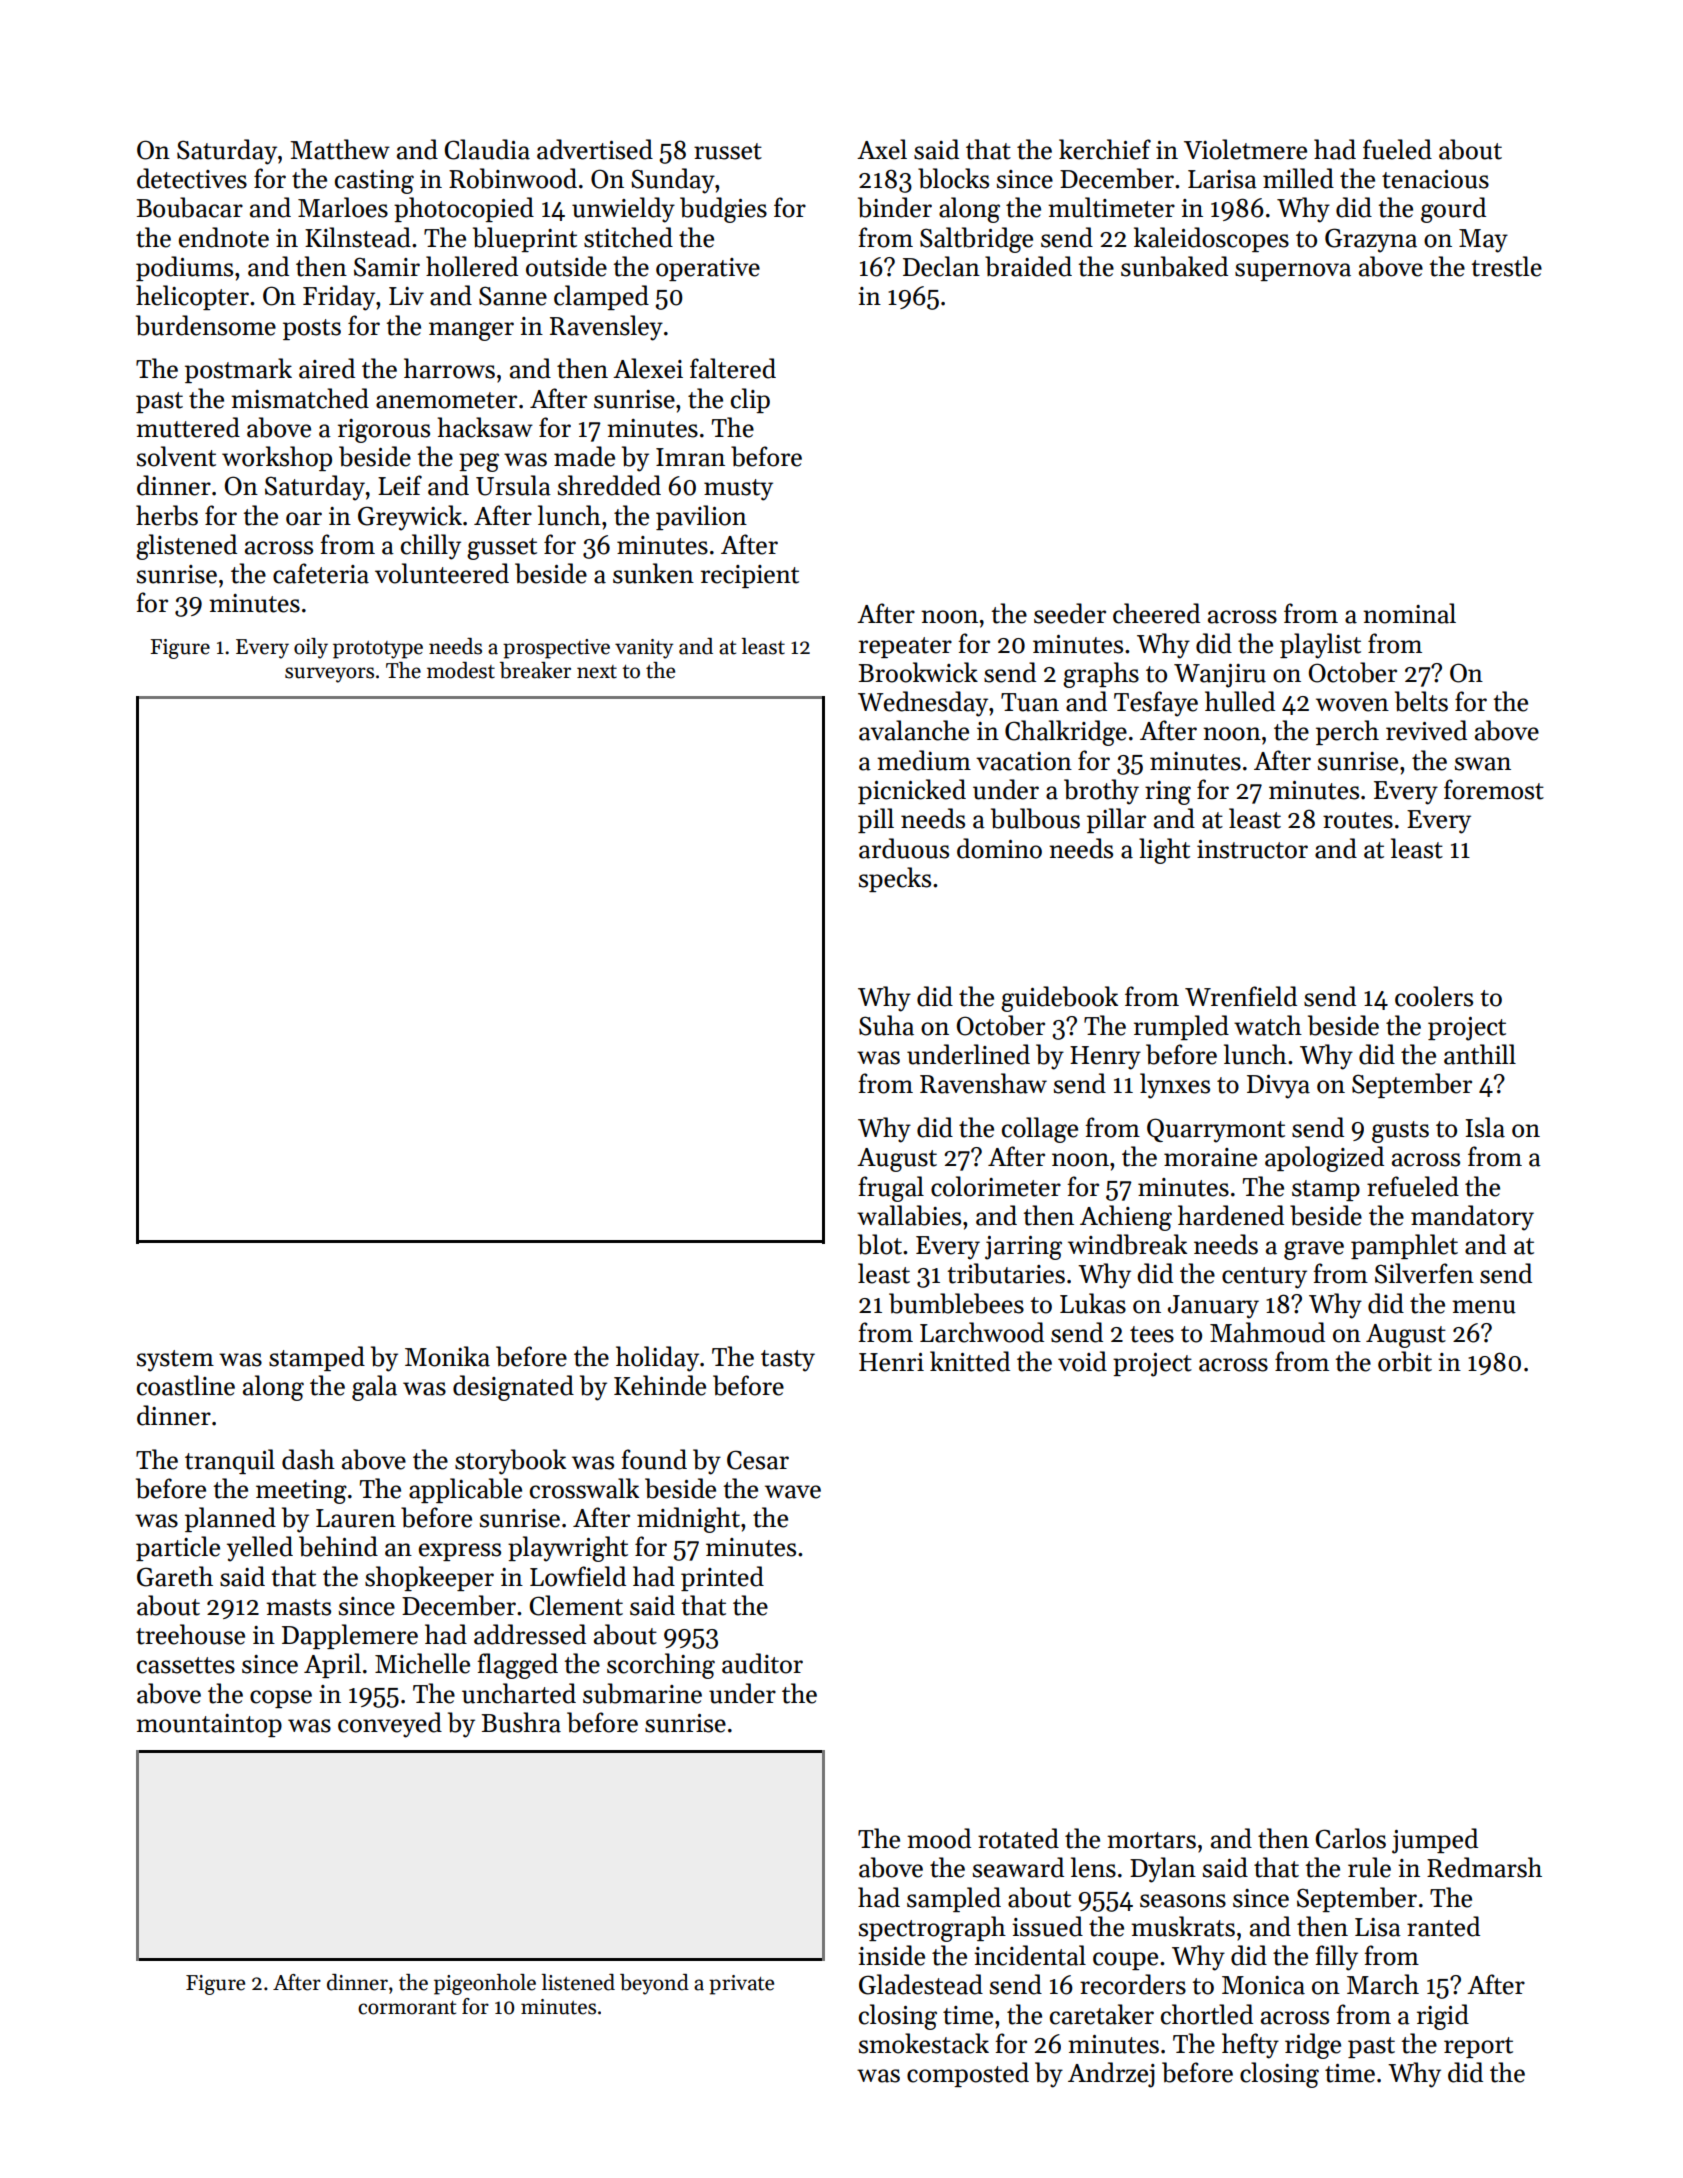  What do you see at coordinates (422, 1663) in the document?
I see `Michelle` at bounding box center [422, 1663].
